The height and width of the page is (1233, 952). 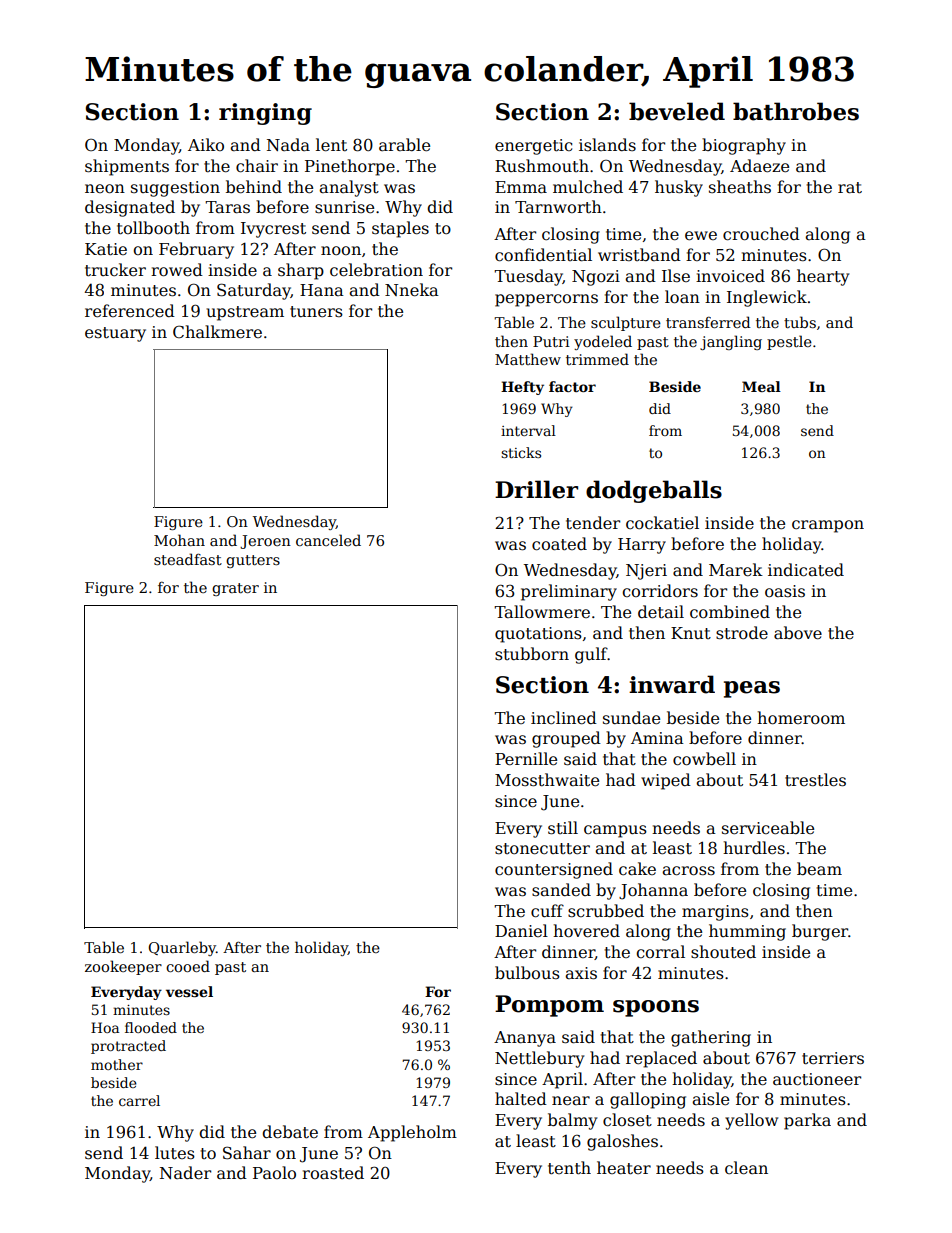 What do you see at coordinates (290, 1132) in the page?
I see `debate` at bounding box center [290, 1132].
